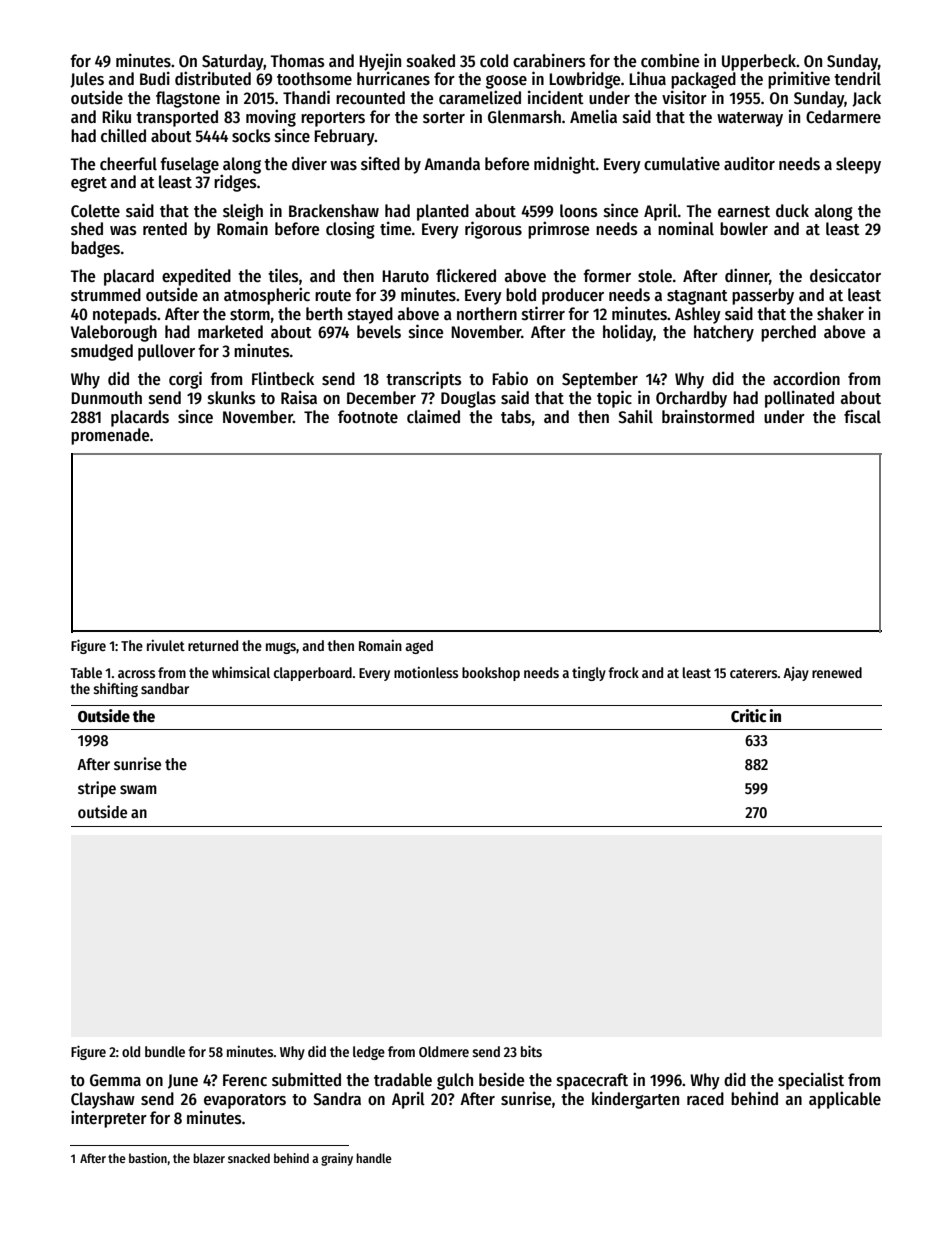  I want to click on bits, so click(531, 1051).
